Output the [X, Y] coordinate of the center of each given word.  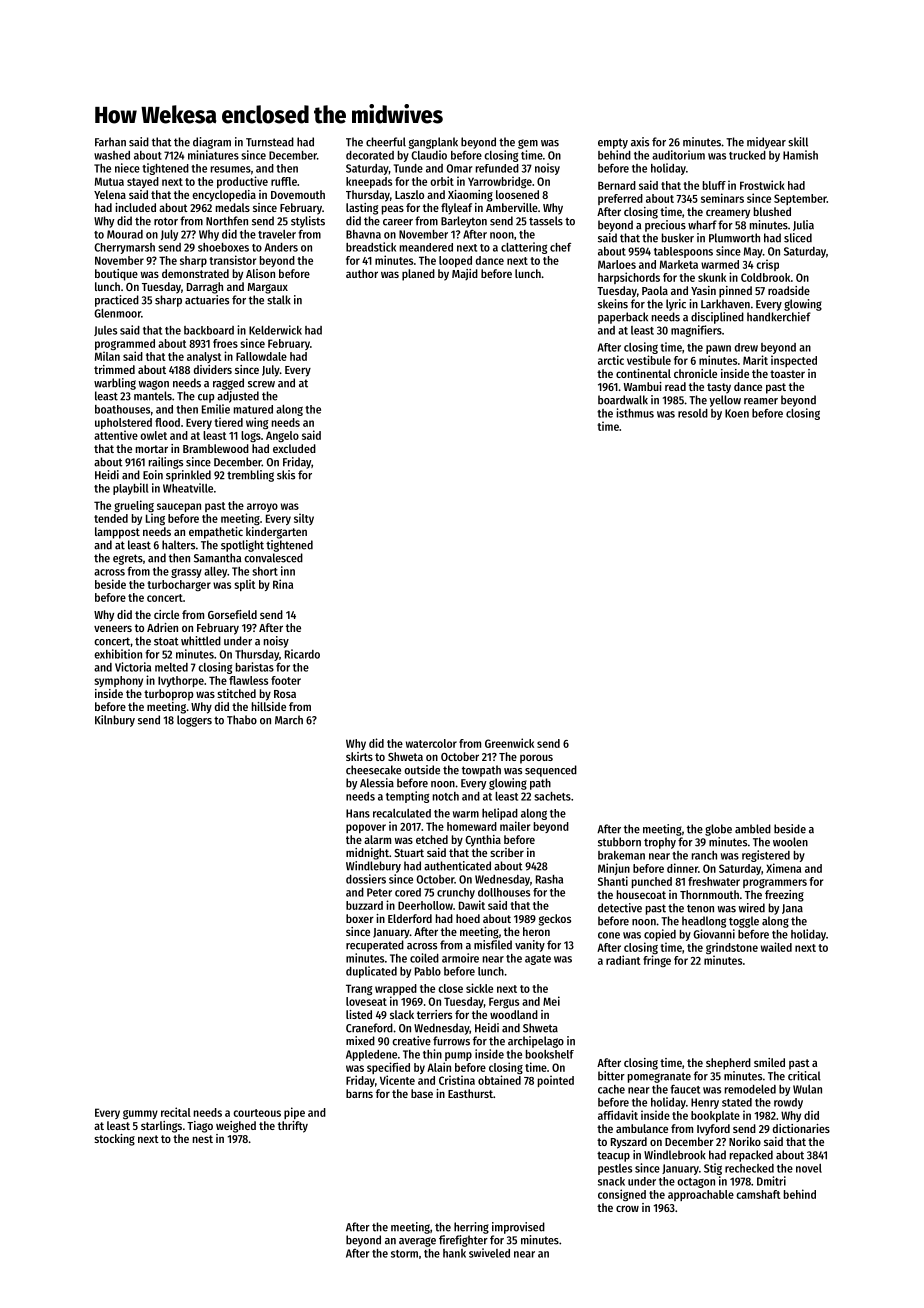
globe [718, 830]
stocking [114, 1140]
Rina [283, 584]
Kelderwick [275, 330]
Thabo [242, 720]
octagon [696, 1183]
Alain [439, 1067]
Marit [755, 360]
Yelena [110, 194]
